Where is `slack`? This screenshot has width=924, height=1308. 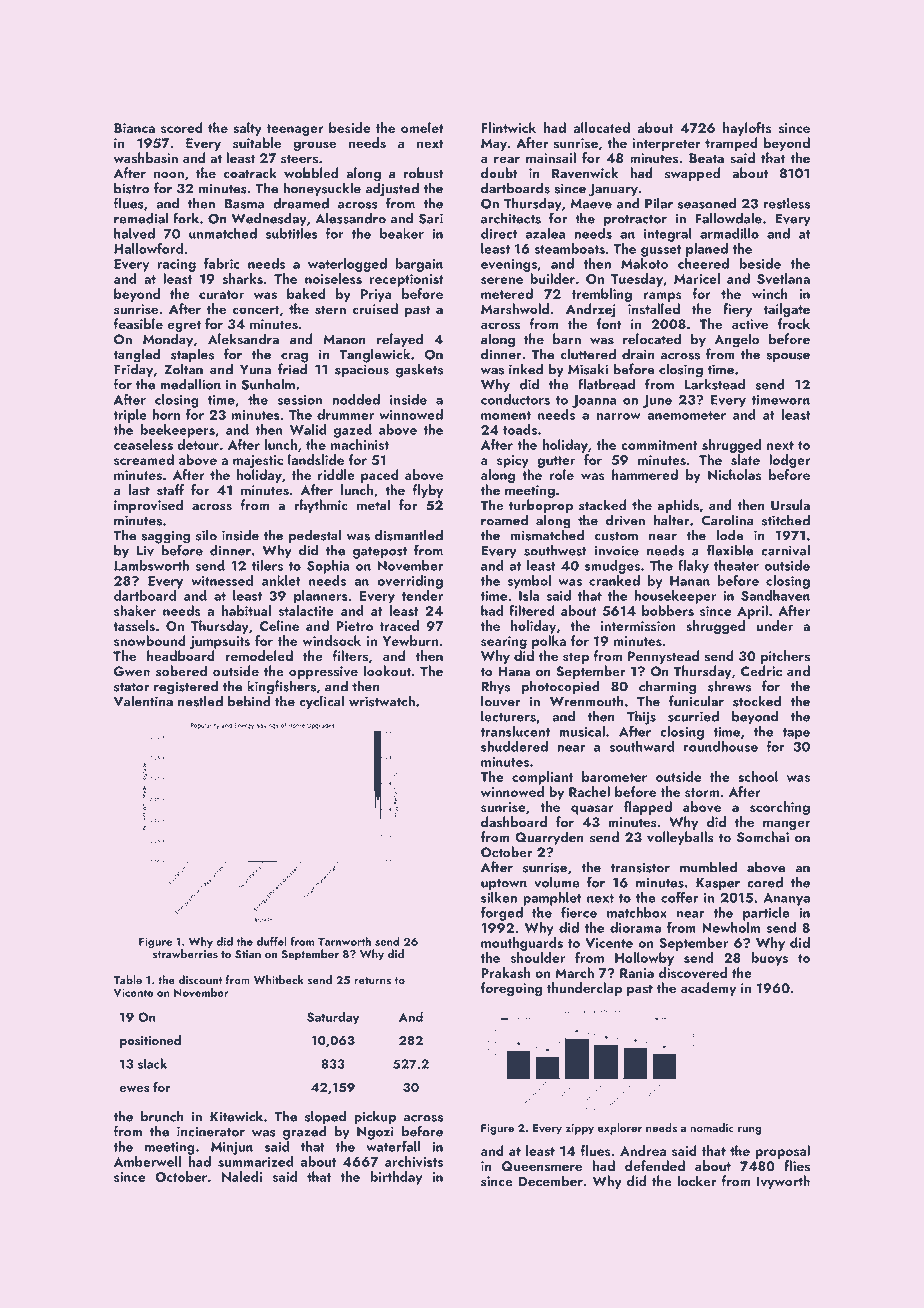
slack is located at coordinates (152, 1063).
